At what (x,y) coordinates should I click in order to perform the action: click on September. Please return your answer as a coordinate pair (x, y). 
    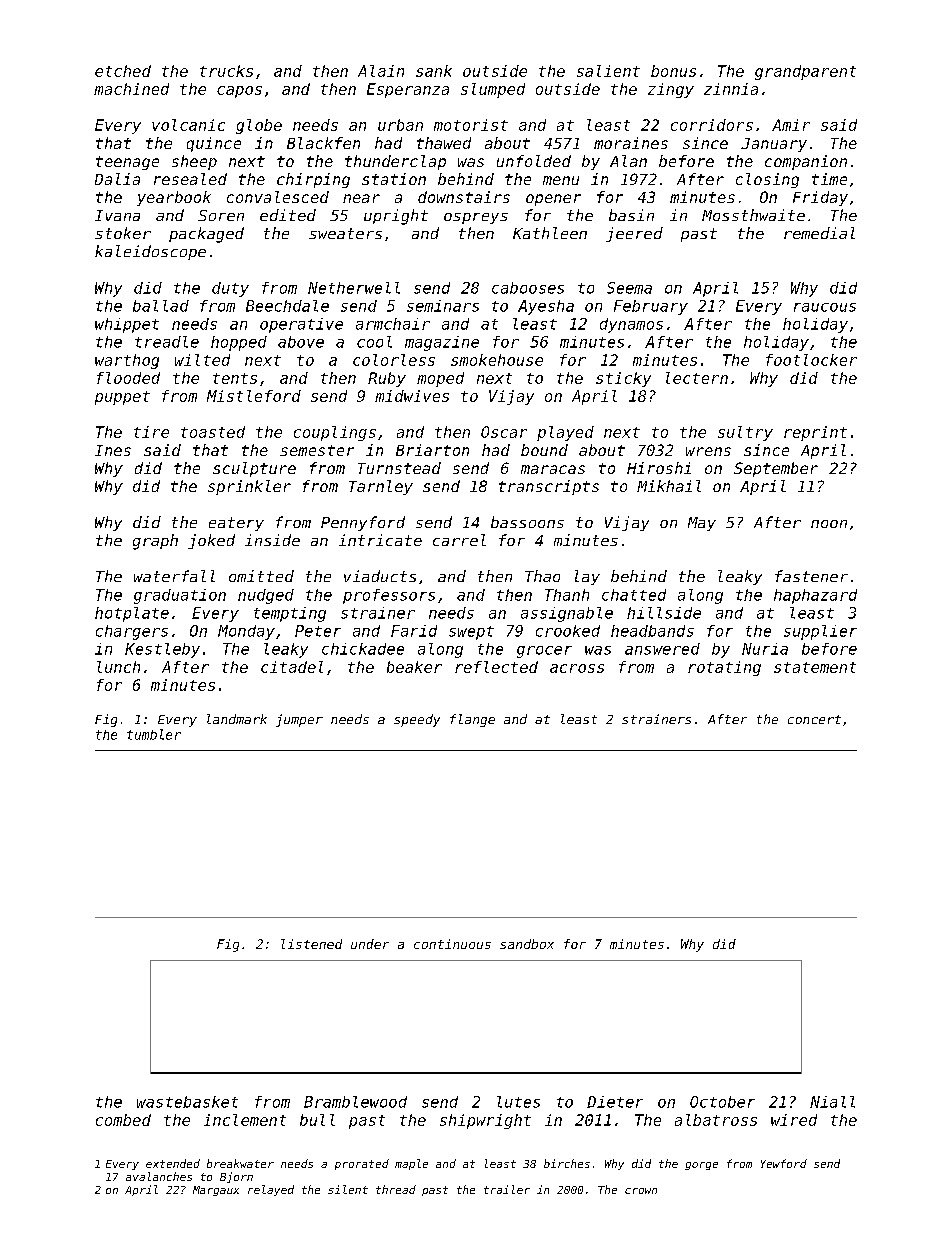
    Looking at the image, I should click on (776, 469).
